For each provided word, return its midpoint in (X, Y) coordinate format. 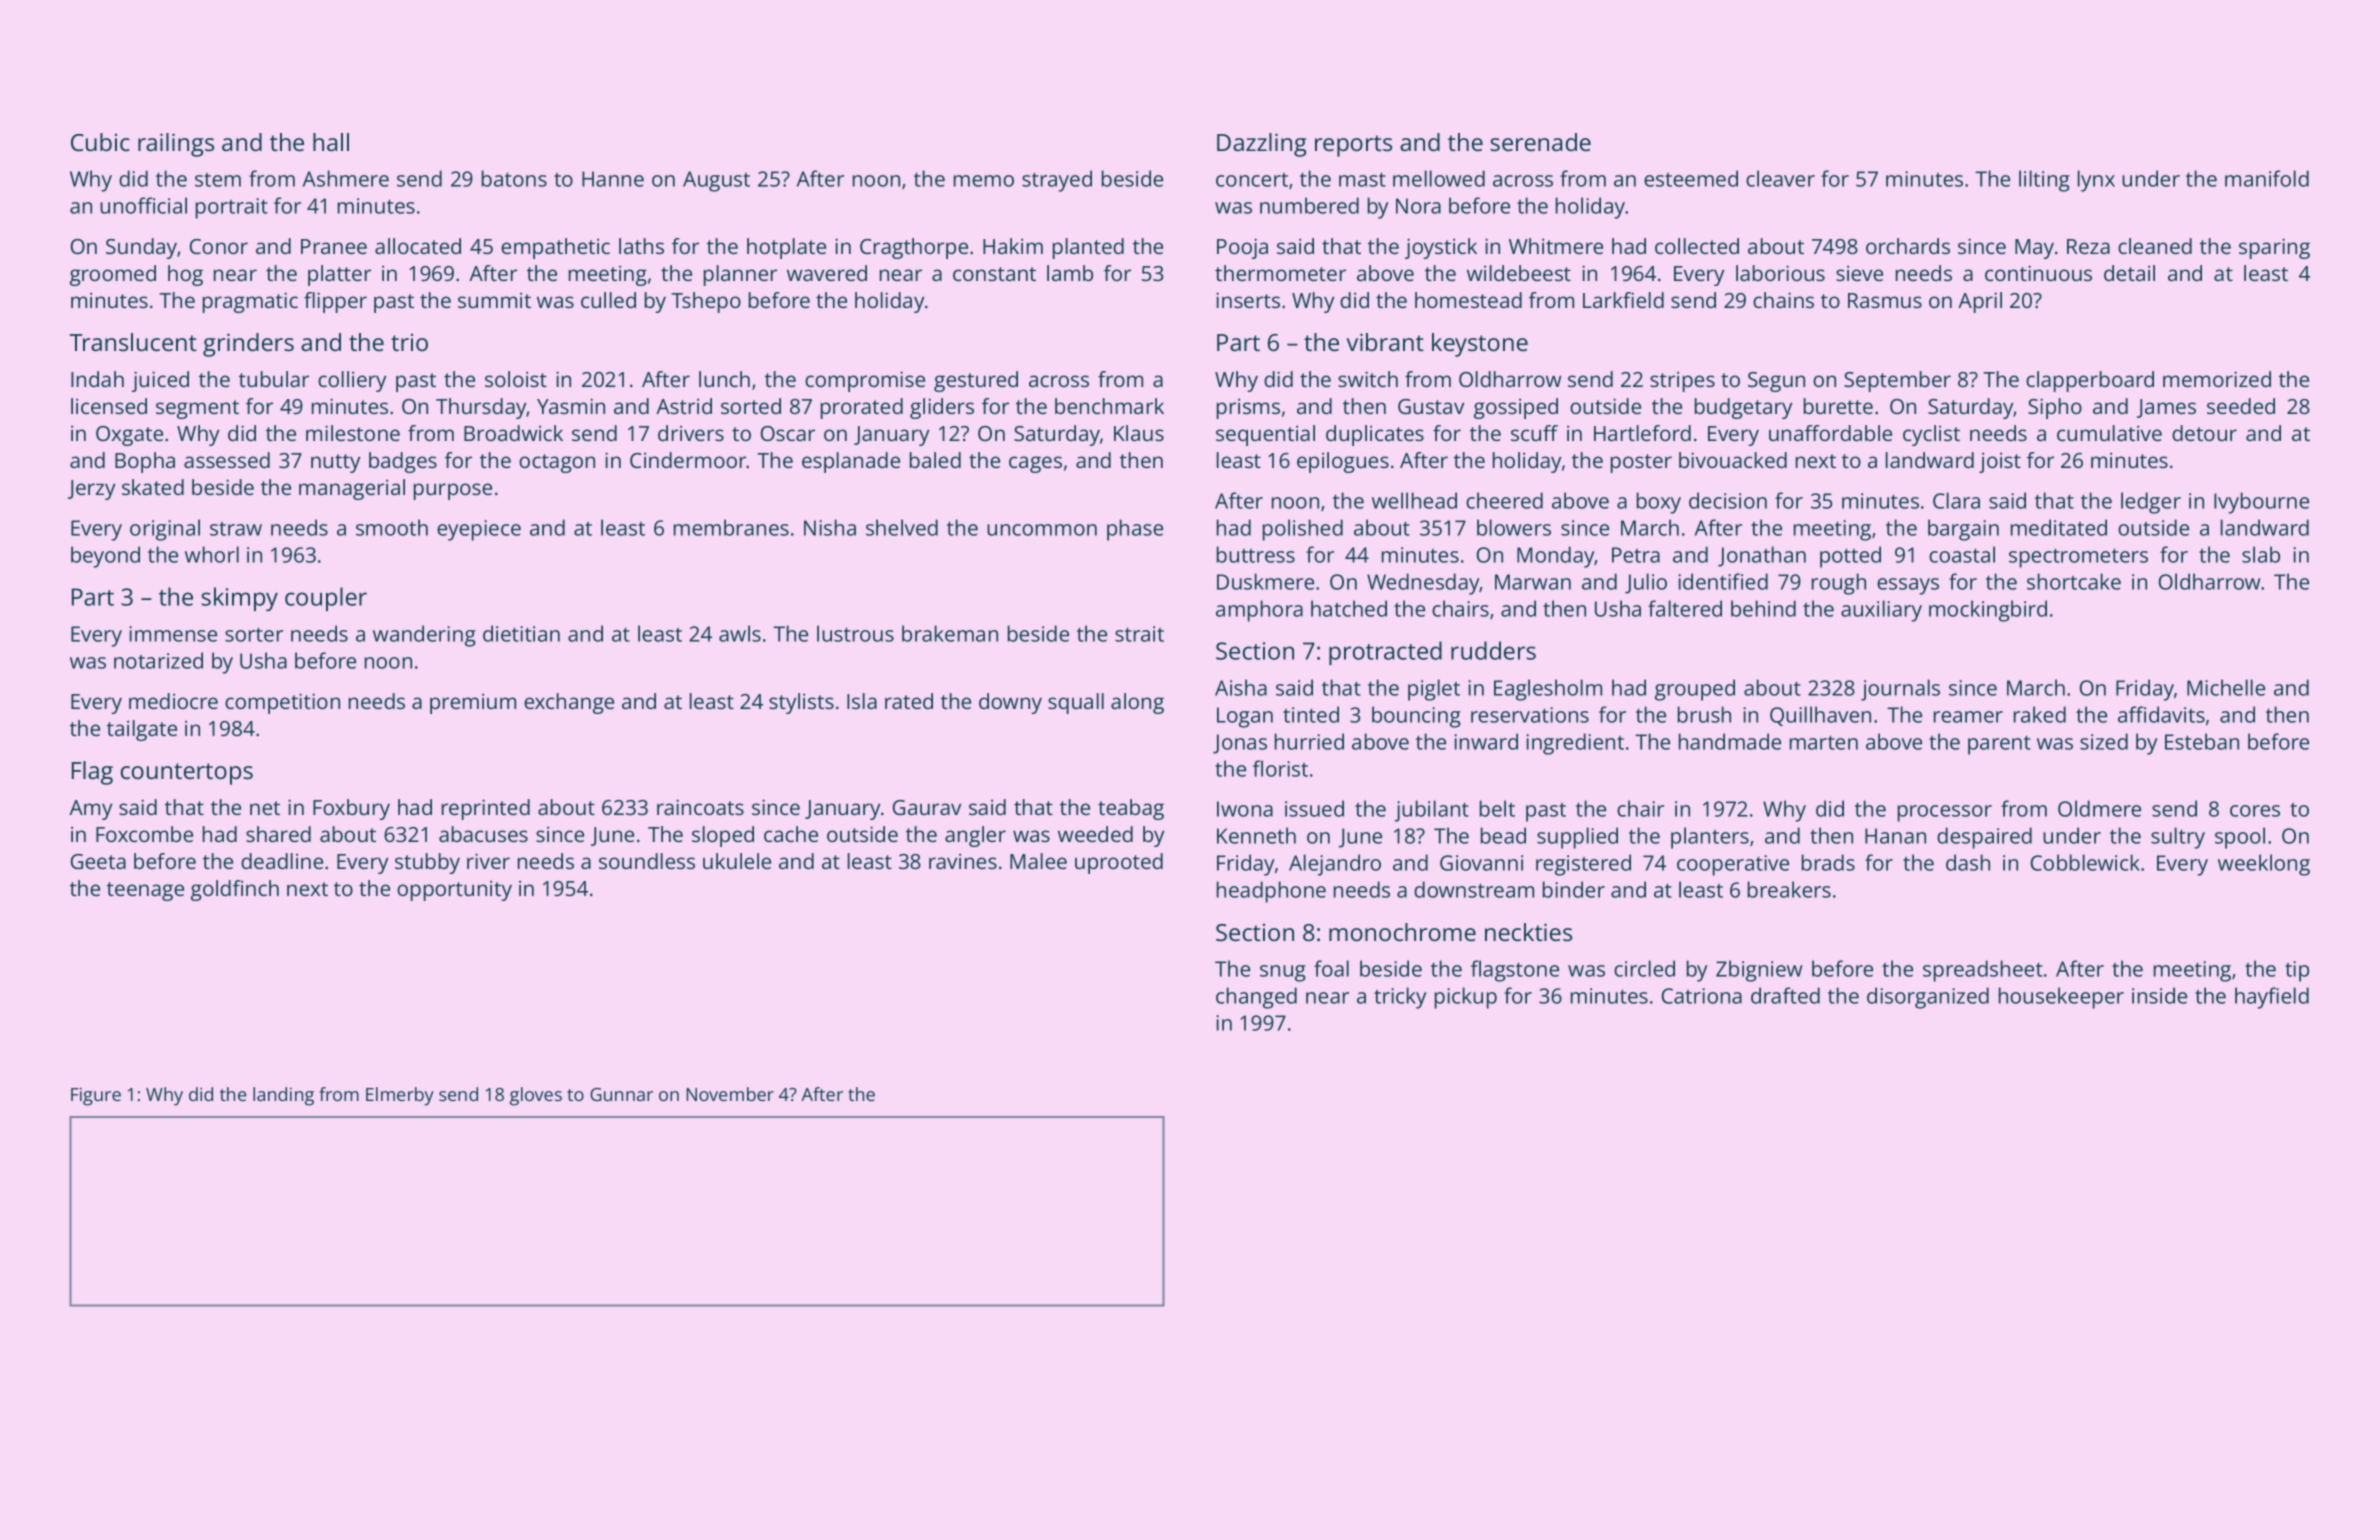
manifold (2267, 178)
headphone (1271, 892)
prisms (1248, 408)
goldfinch (235, 890)
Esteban (2202, 741)
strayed (1057, 181)
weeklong (2264, 865)
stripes (1682, 381)
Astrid (684, 406)
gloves (536, 1096)
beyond (105, 557)
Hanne (613, 179)
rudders (1493, 650)
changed (1256, 998)
